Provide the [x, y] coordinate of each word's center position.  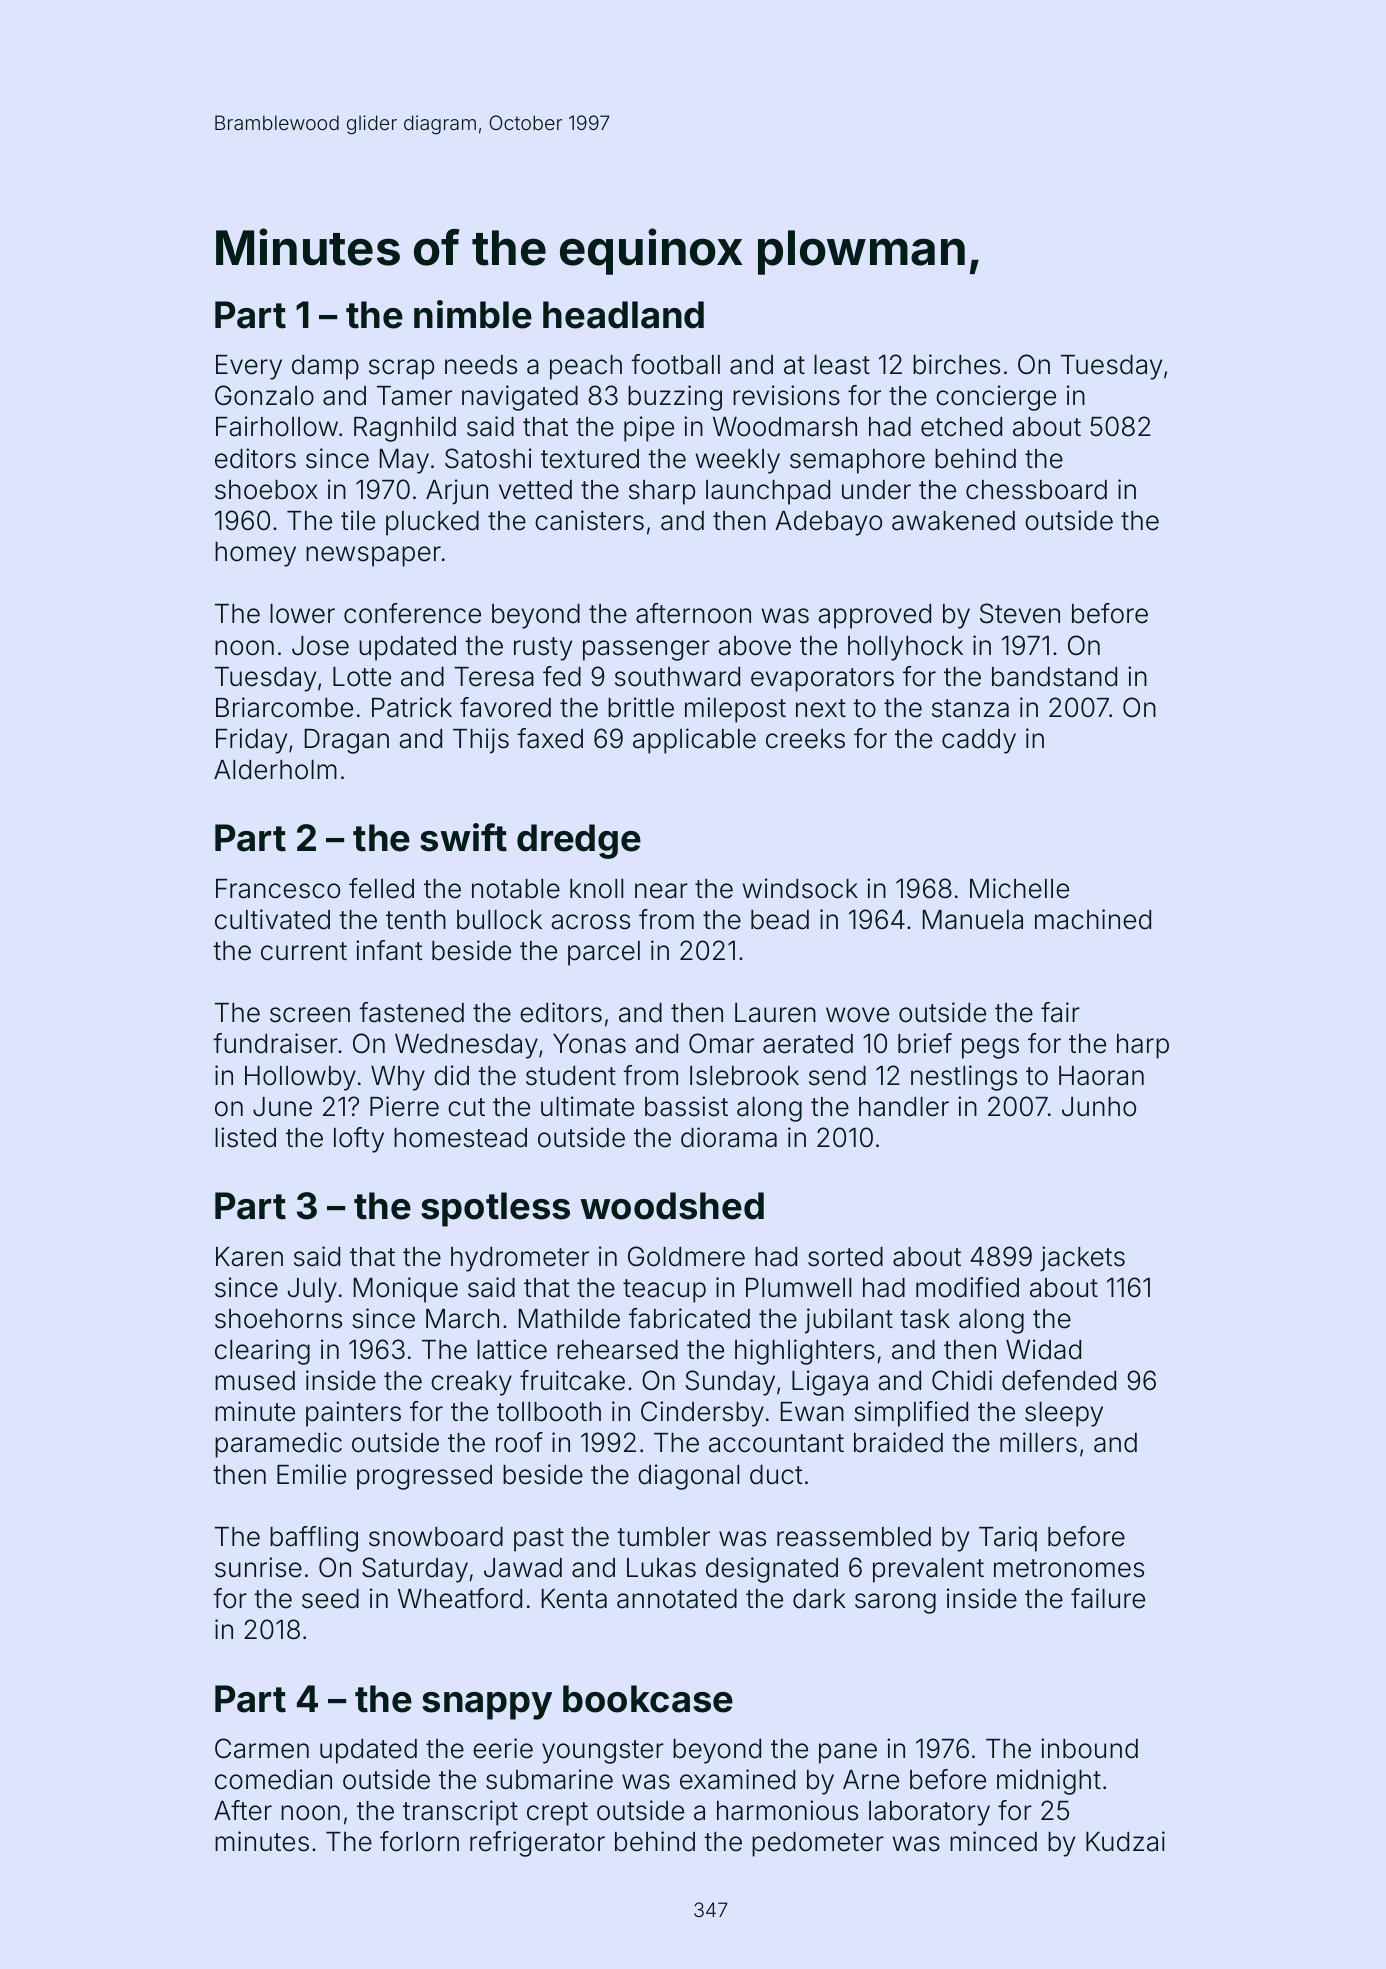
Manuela [973, 920]
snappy [487, 1706]
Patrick [412, 707]
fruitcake [572, 1380]
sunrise [258, 1567]
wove [857, 1015]
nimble [473, 314]
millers [1038, 1442]
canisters [589, 520]
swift [463, 837]
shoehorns [278, 1319]
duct [776, 1475]
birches [956, 364]
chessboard [1036, 490]
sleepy [1064, 1414]
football [675, 364]
